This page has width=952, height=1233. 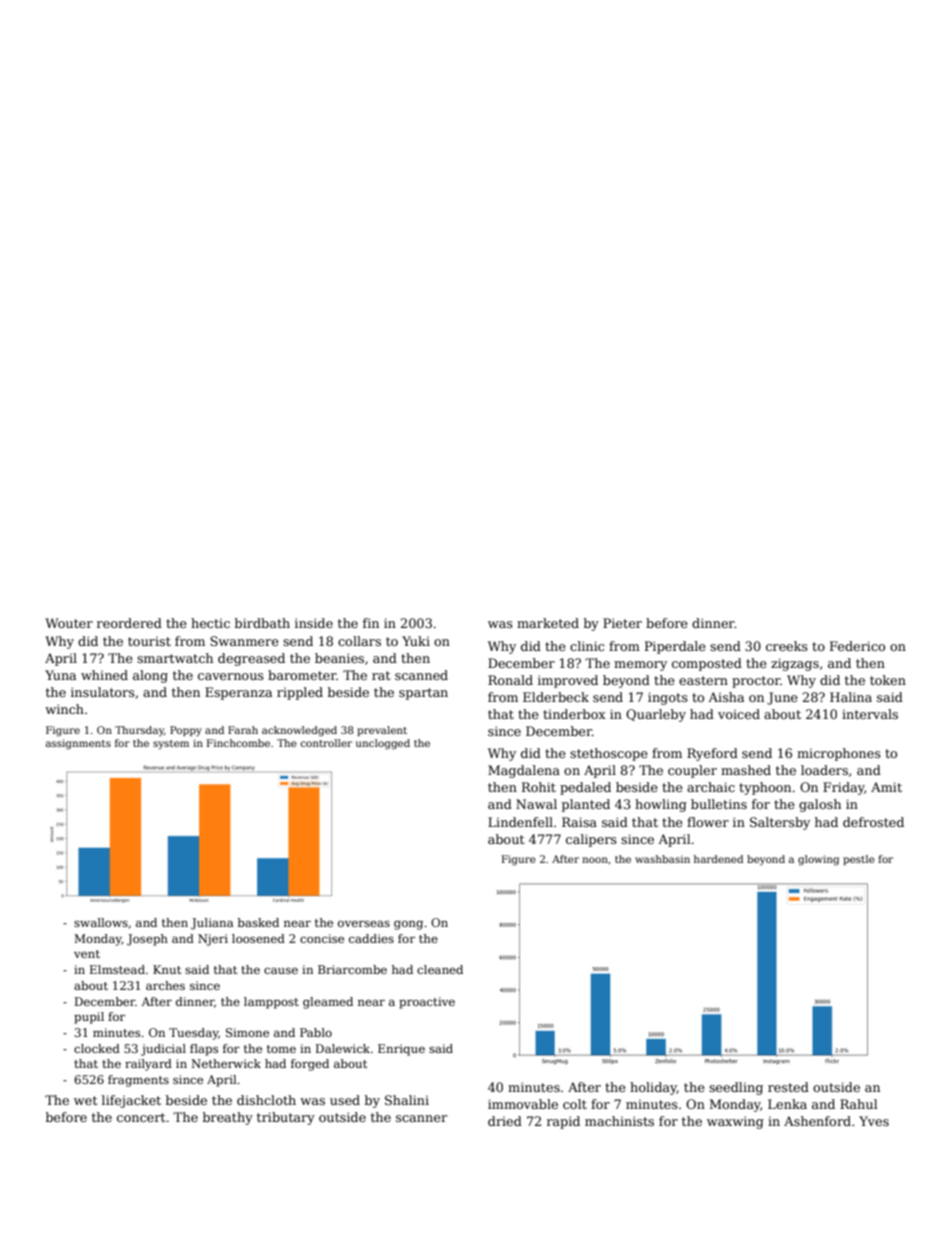 I want to click on breathy, so click(x=228, y=1118).
